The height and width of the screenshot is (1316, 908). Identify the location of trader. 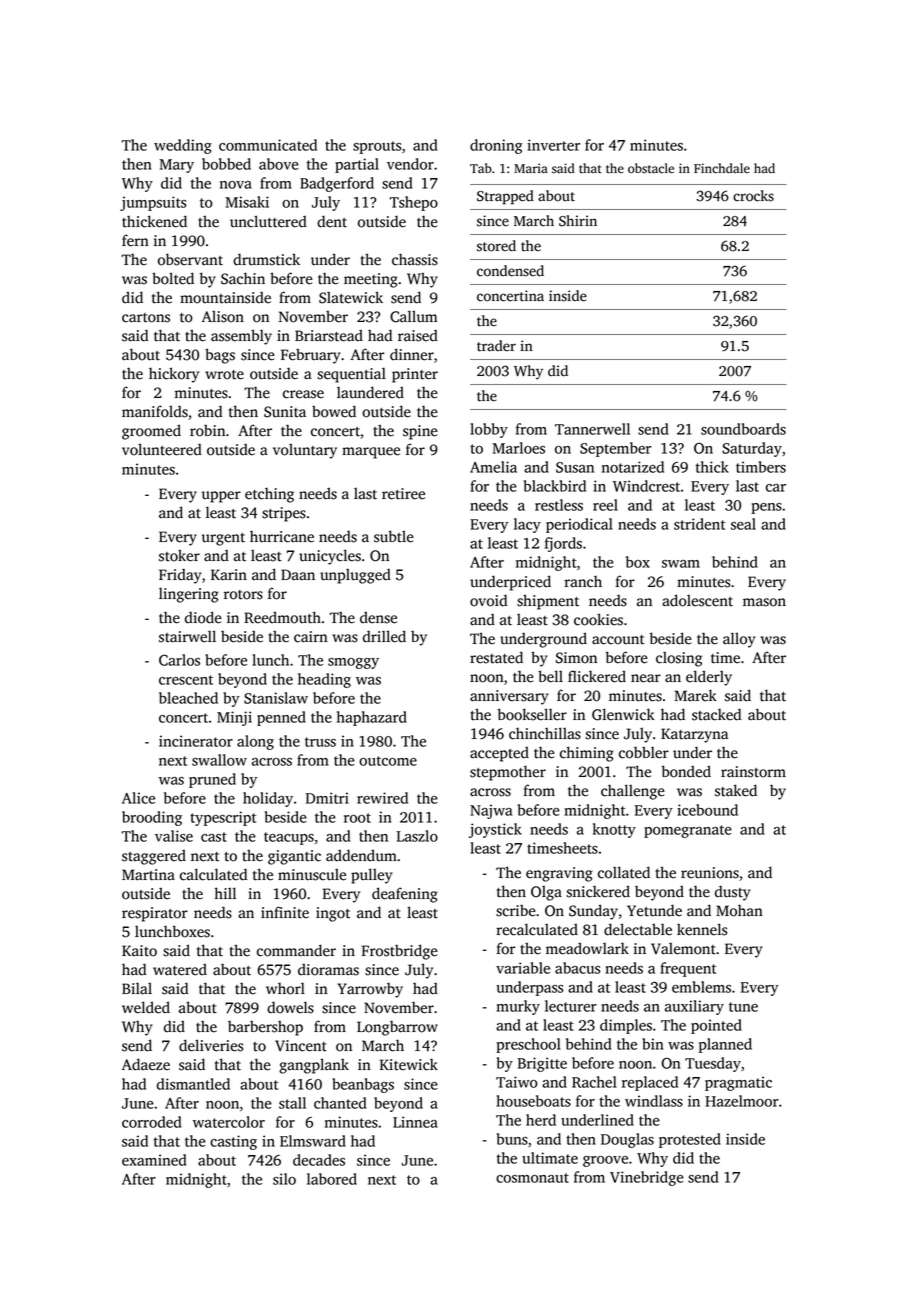
(496, 346).
